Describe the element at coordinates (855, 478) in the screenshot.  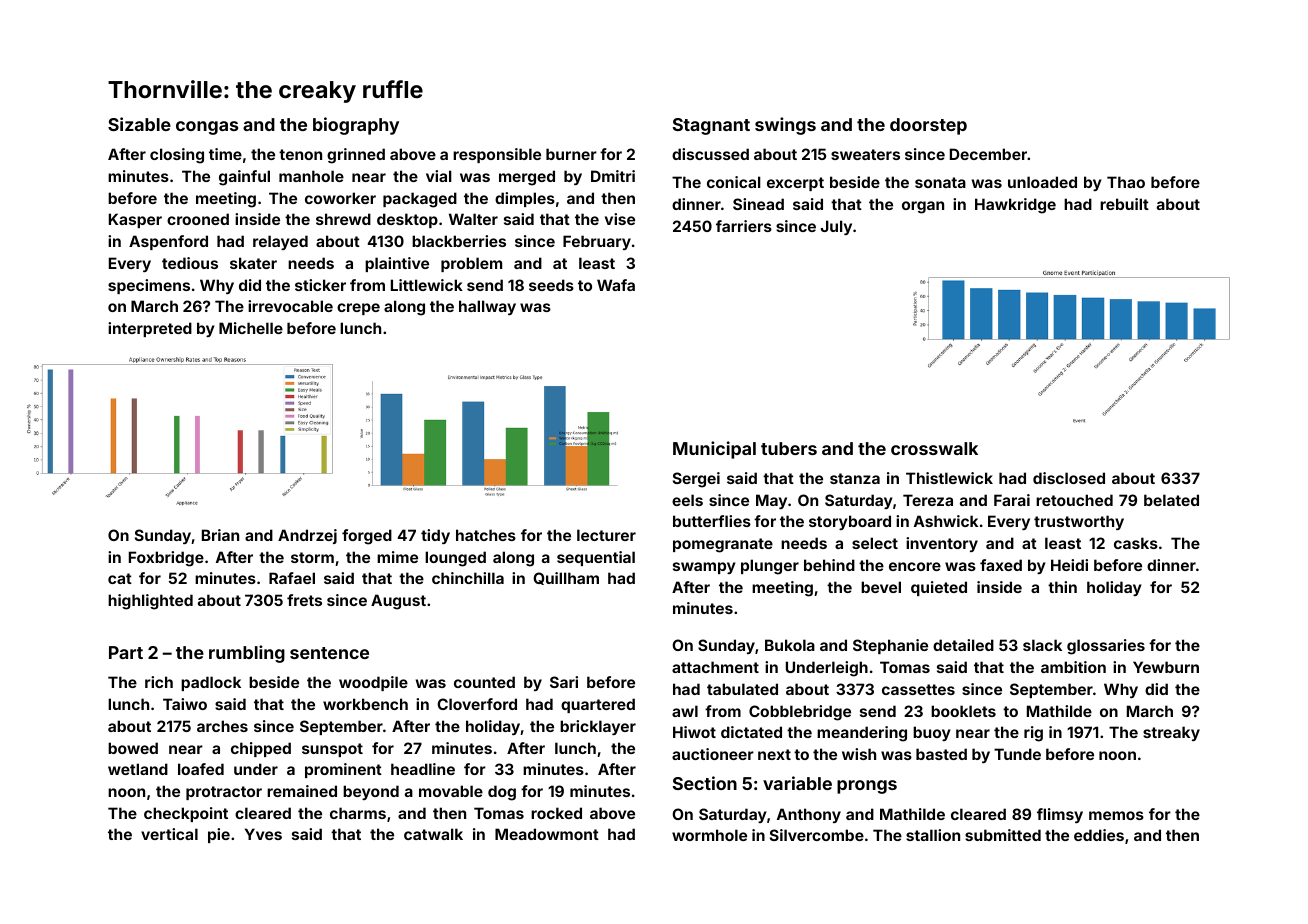
I see `stanza` at that location.
